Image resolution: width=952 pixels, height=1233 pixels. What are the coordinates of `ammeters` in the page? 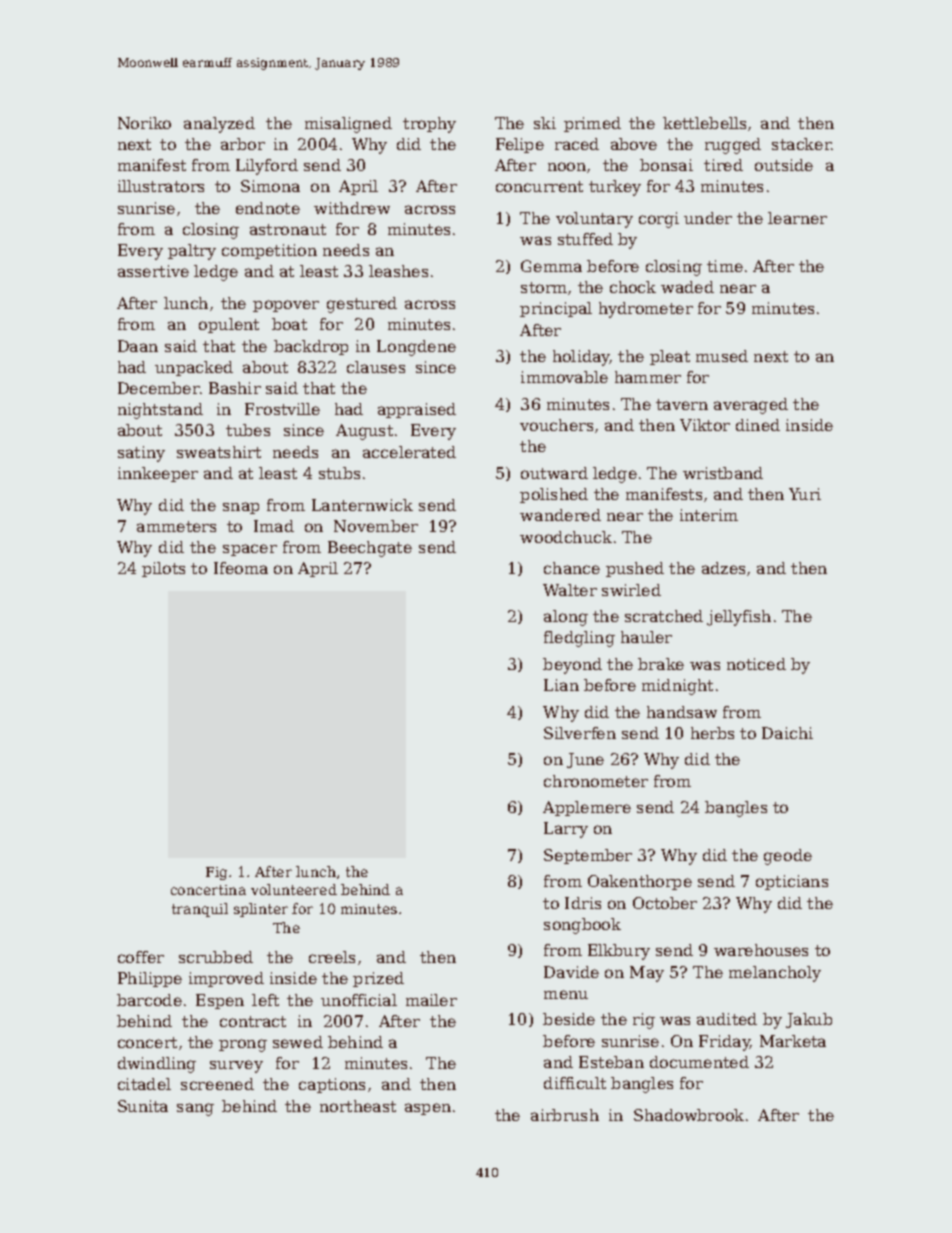 It's located at (176, 526).
